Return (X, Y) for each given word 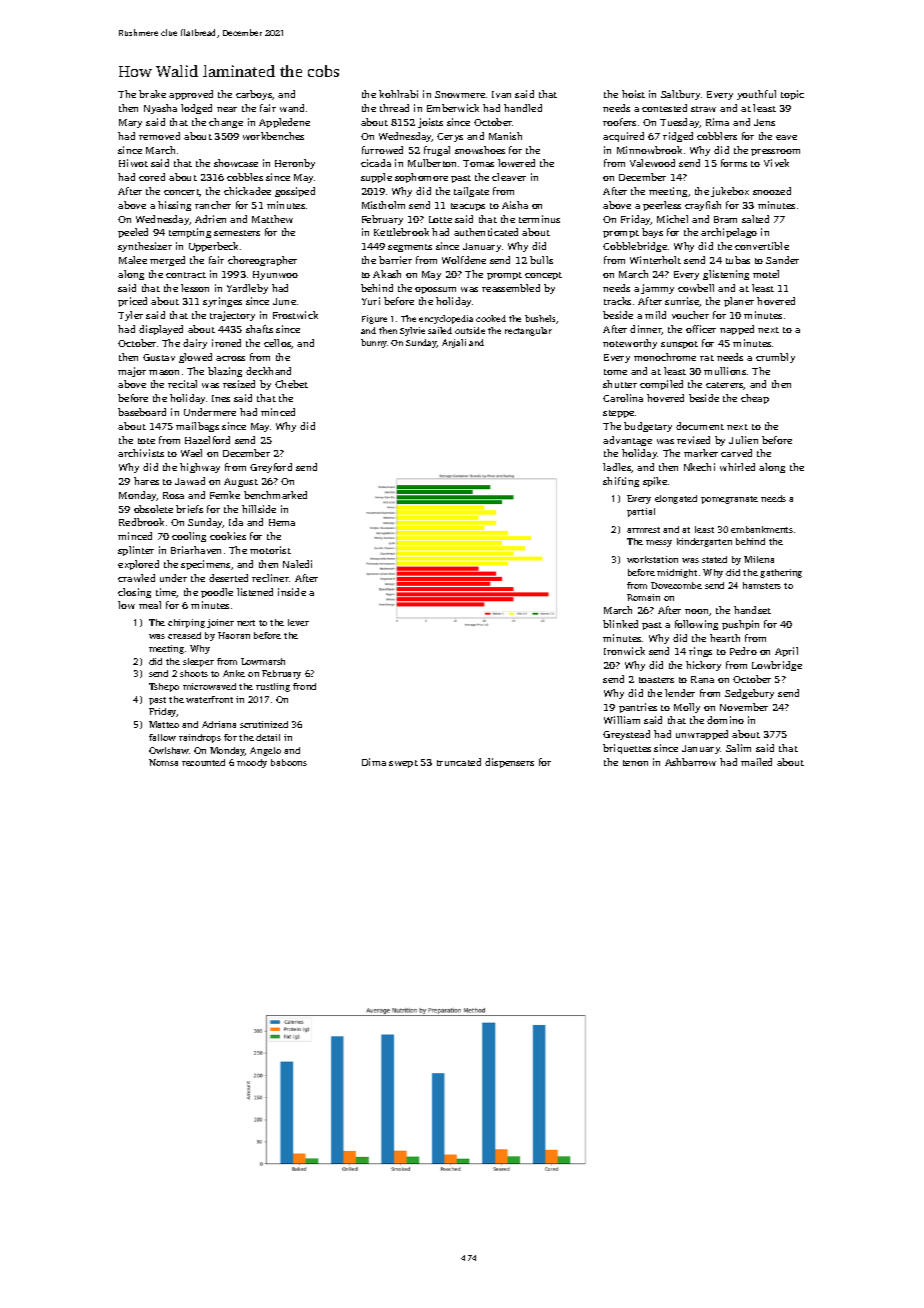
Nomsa (163, 762)
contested (664, 108)
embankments (762, 529)
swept (403, 764)
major (132, 372)
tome (615, 372)
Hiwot (133, 163)
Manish (505, 136)
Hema (282, 522)
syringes (222, 302)
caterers (725, 386)
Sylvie (412, 331)
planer (739, 302)
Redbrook (141, 522)
